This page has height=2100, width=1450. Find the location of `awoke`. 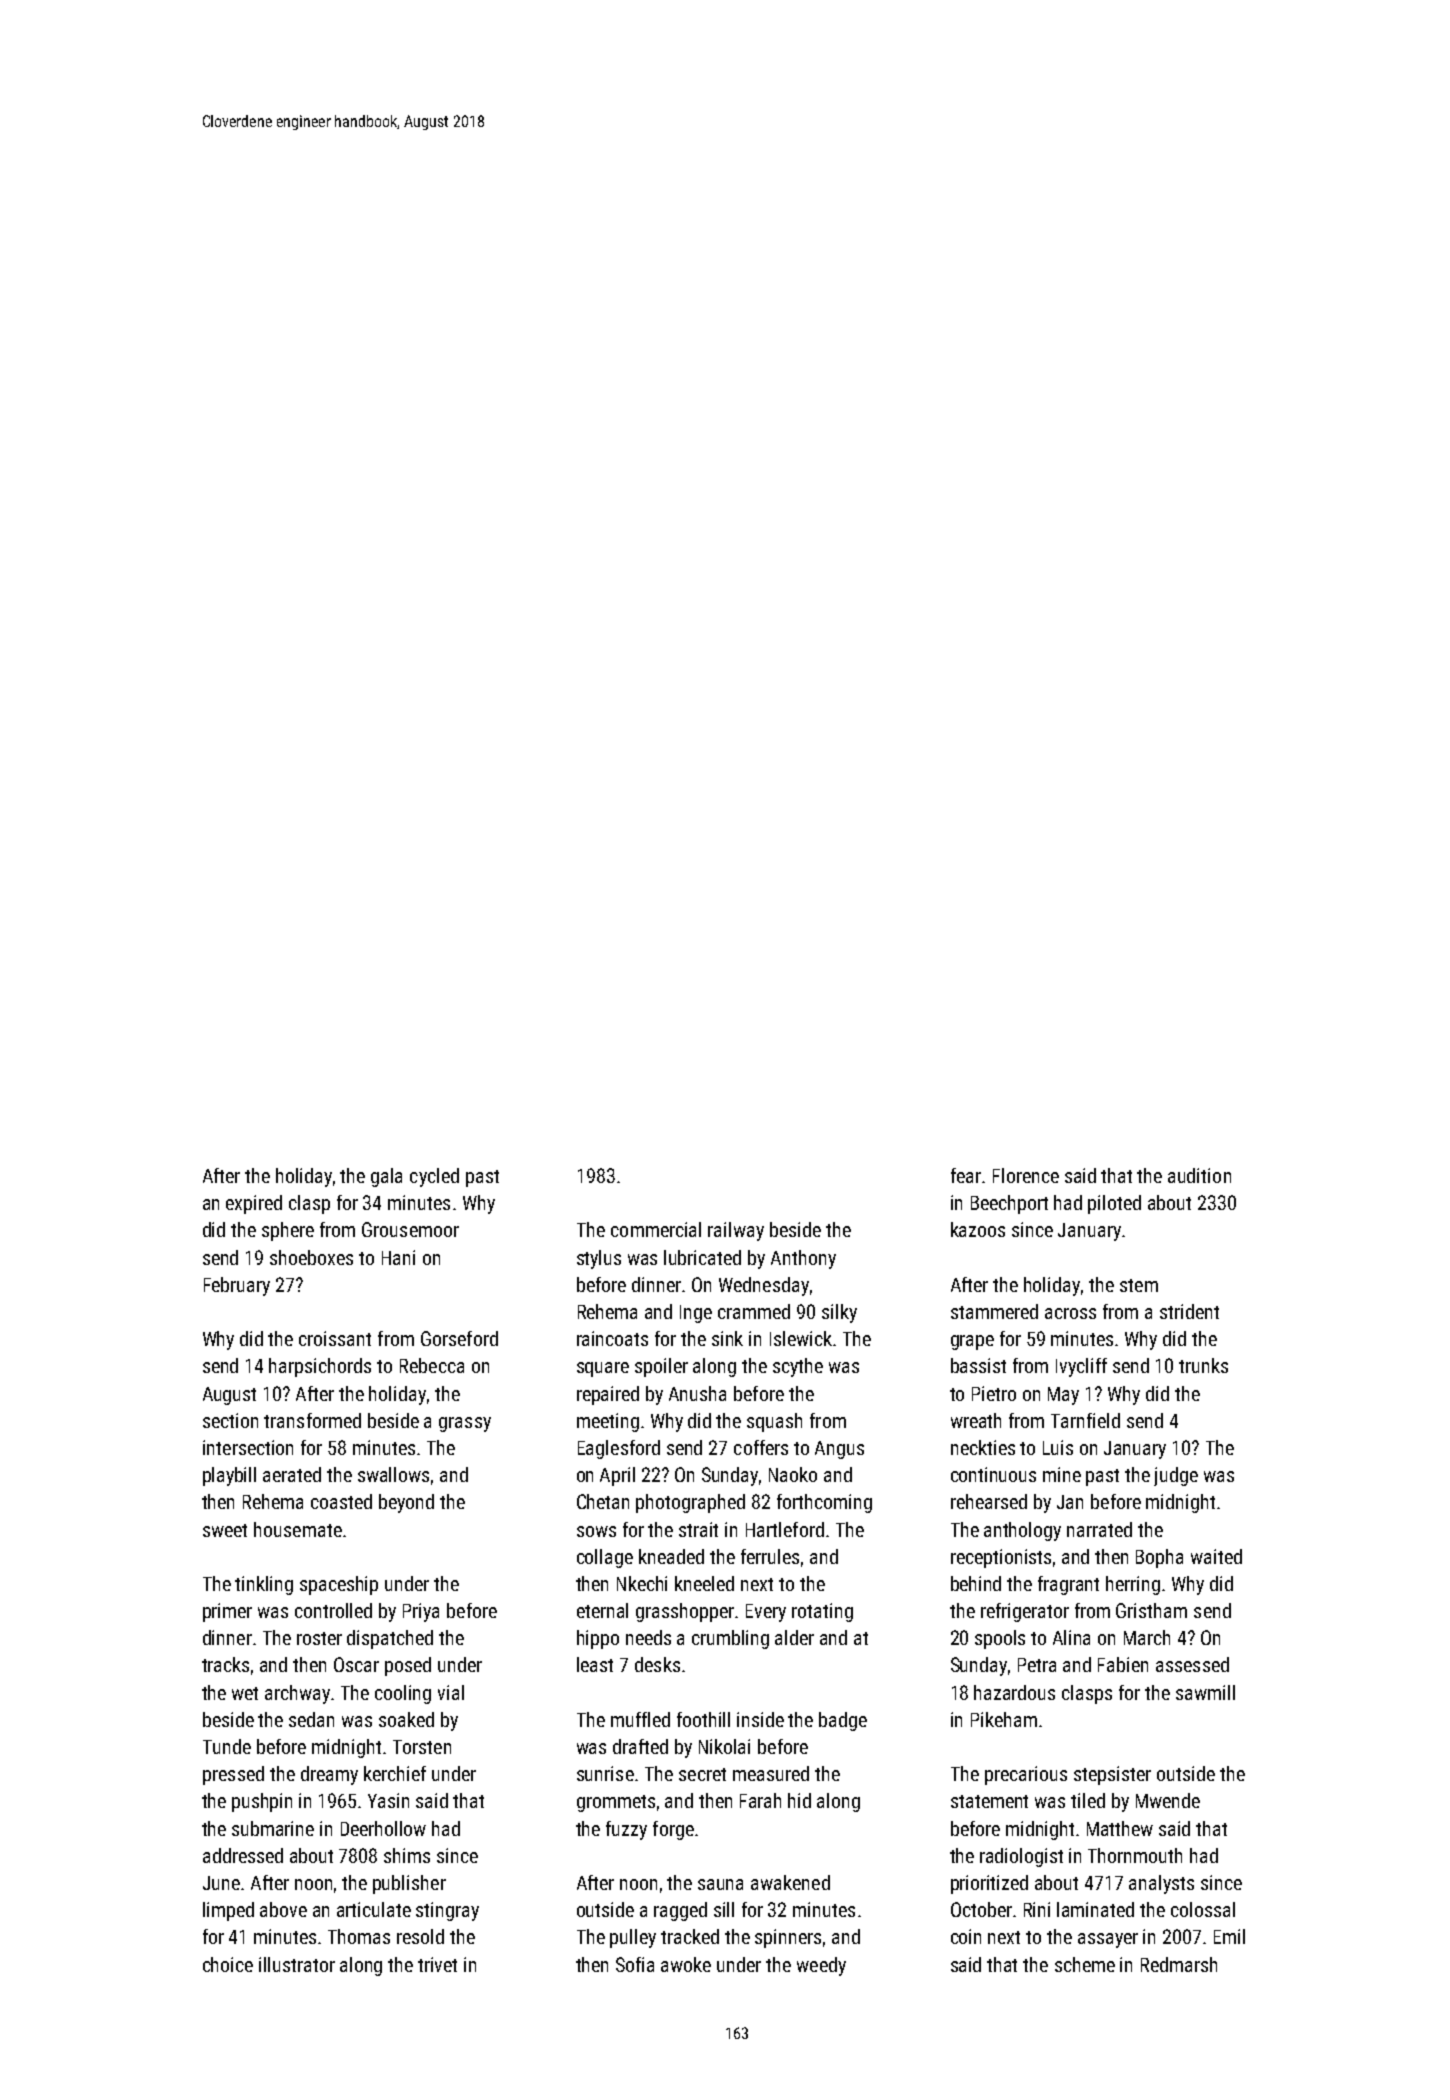

awoke is located at coordinates (686, 1964).
